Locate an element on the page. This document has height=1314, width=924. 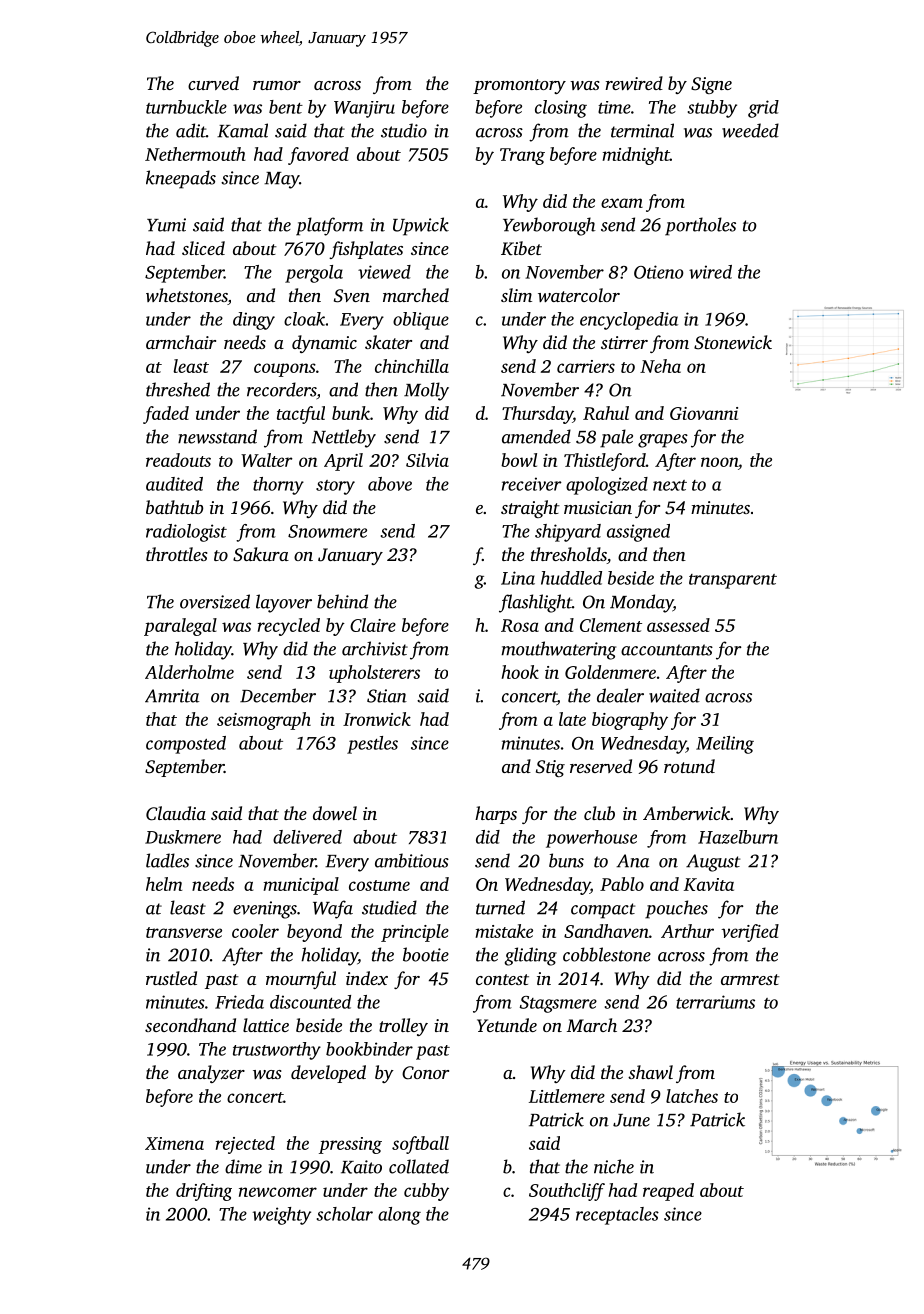
shipyard is located at coordinates (568, 533).
